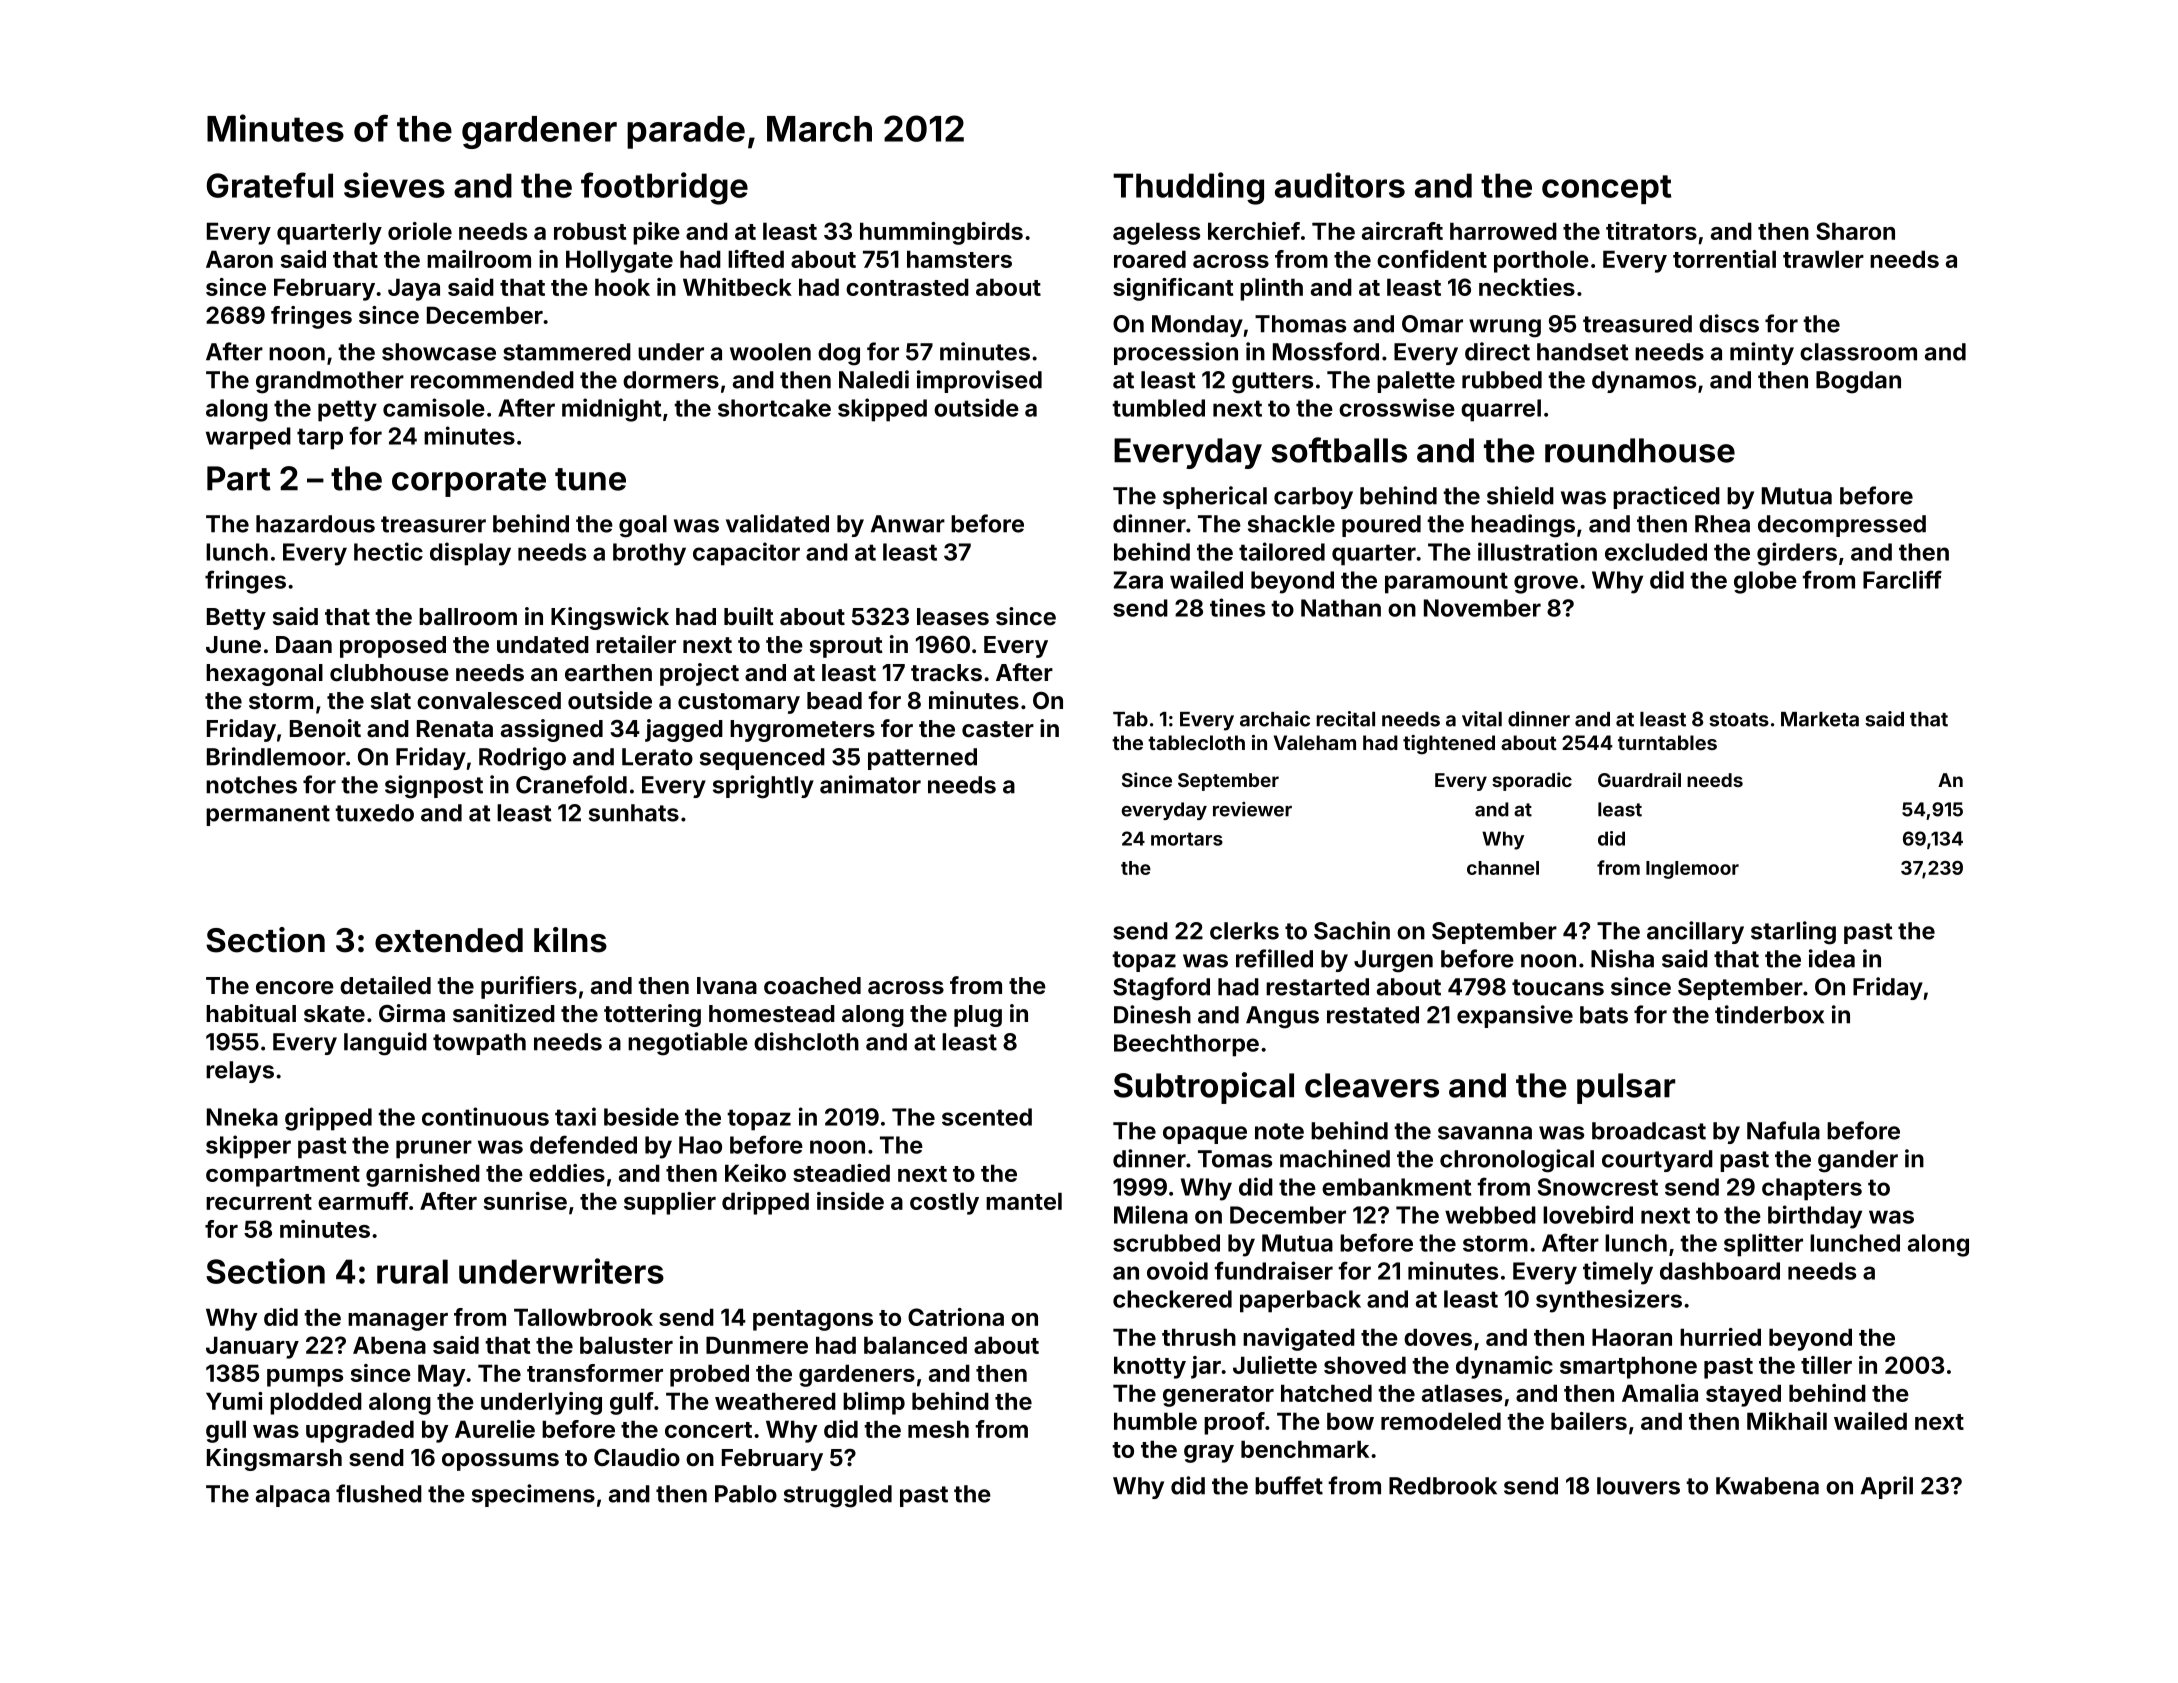 The height and width of the document is (1683, 2178). What do you see at coordinates (1855, 231) in the document?
I see `Sharon` at bounding box center [1855, 231].
